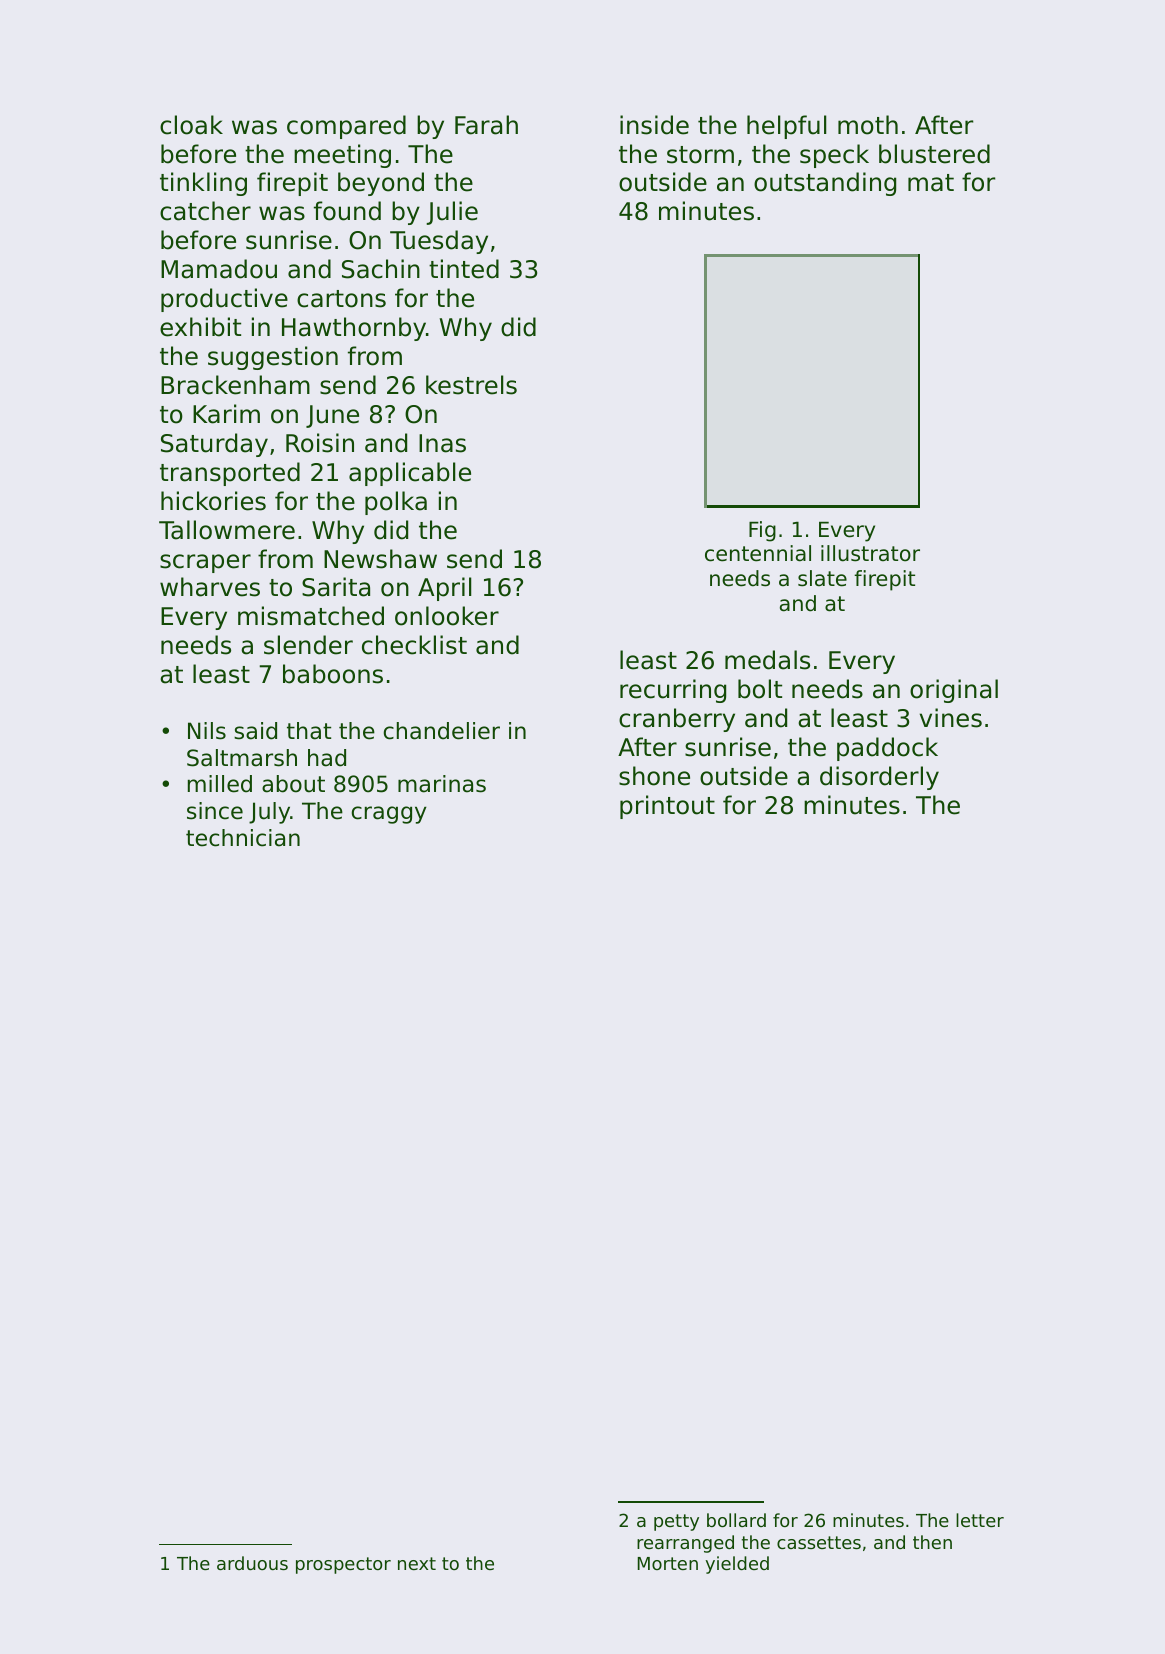 The image size is (1165, 1654). I want to click on arduous, so click(252, 1563).
